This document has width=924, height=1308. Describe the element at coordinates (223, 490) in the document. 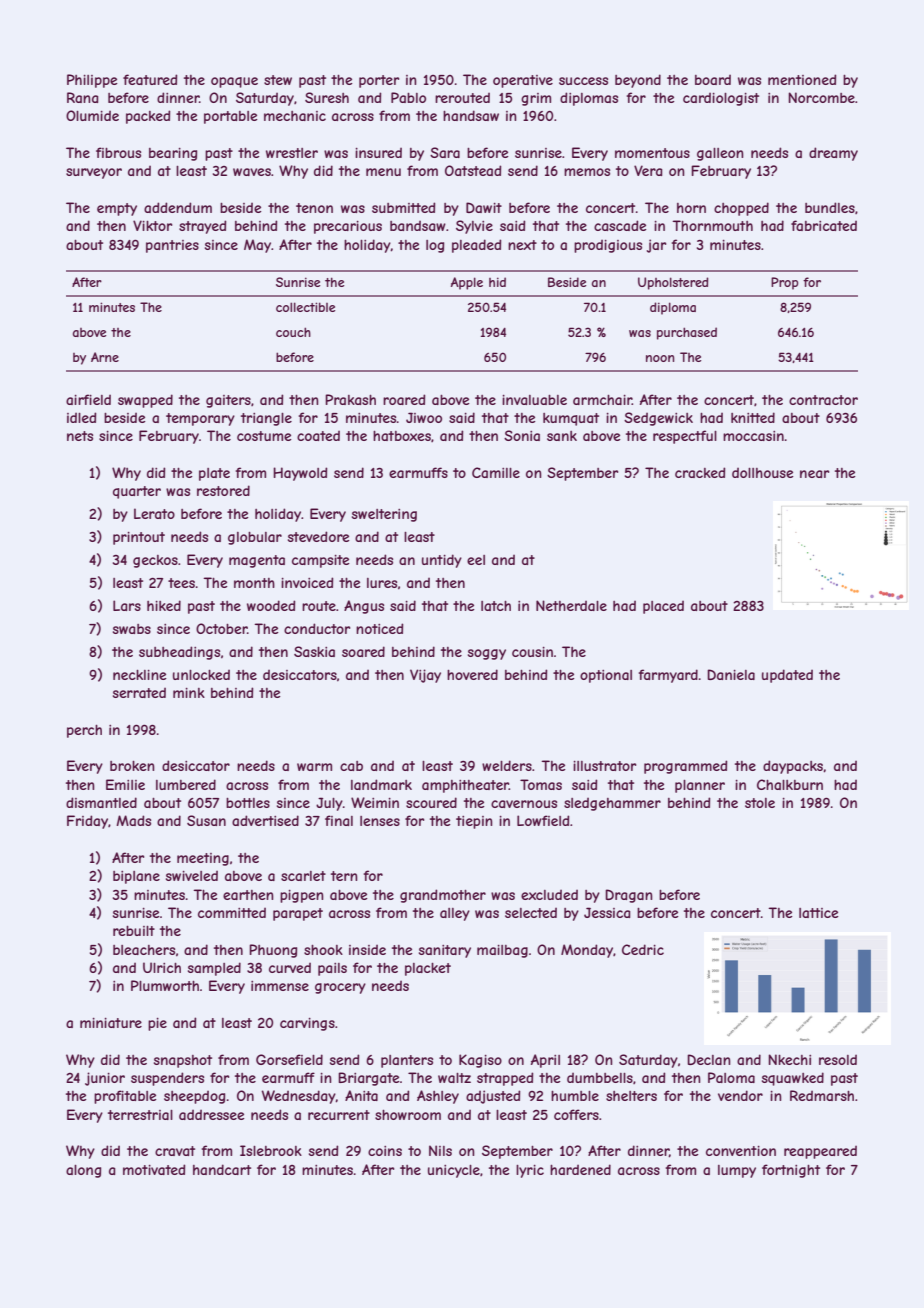

I see `restored` at that location.
